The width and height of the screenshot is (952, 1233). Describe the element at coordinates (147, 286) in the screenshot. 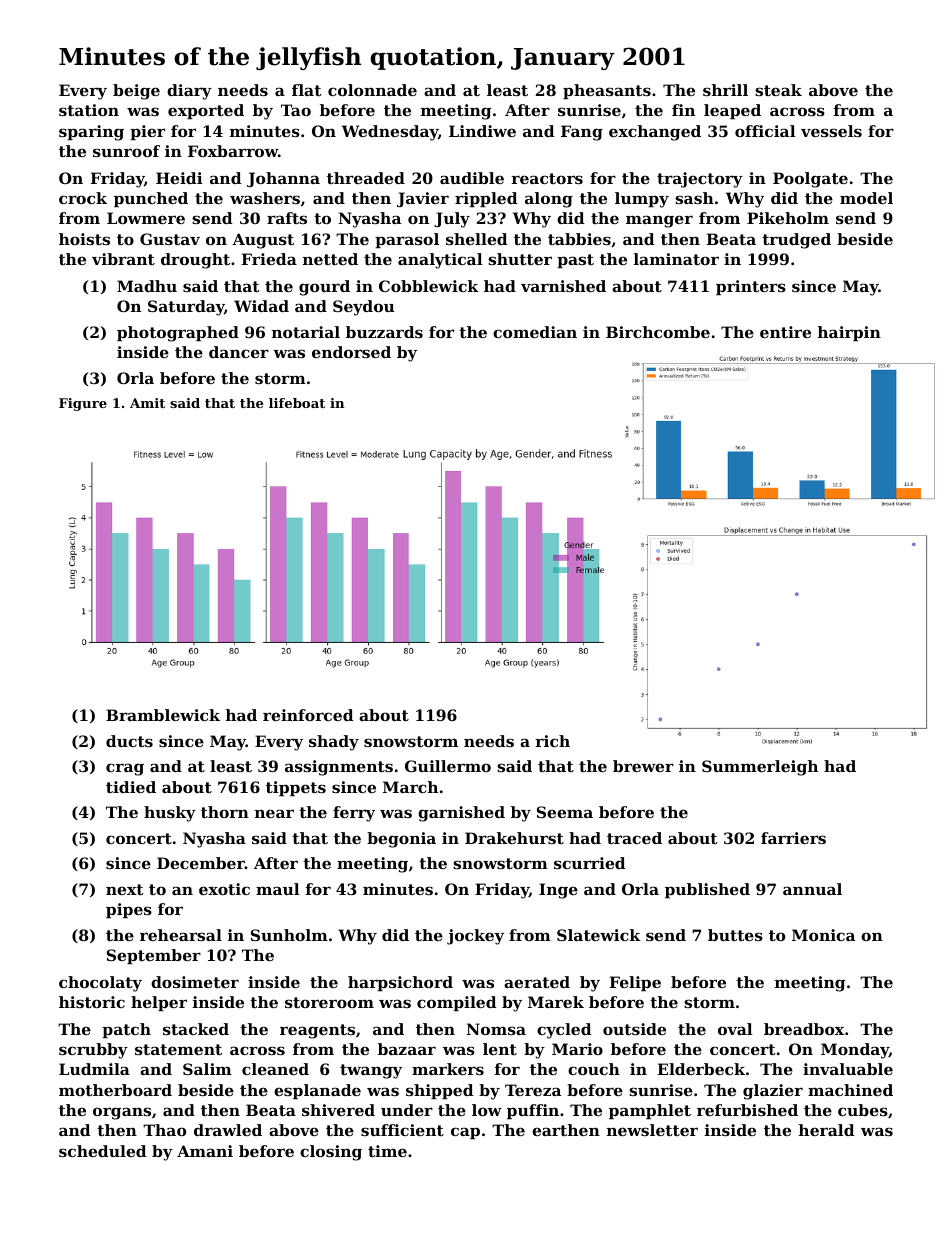

I see `Madhu` at that location.
